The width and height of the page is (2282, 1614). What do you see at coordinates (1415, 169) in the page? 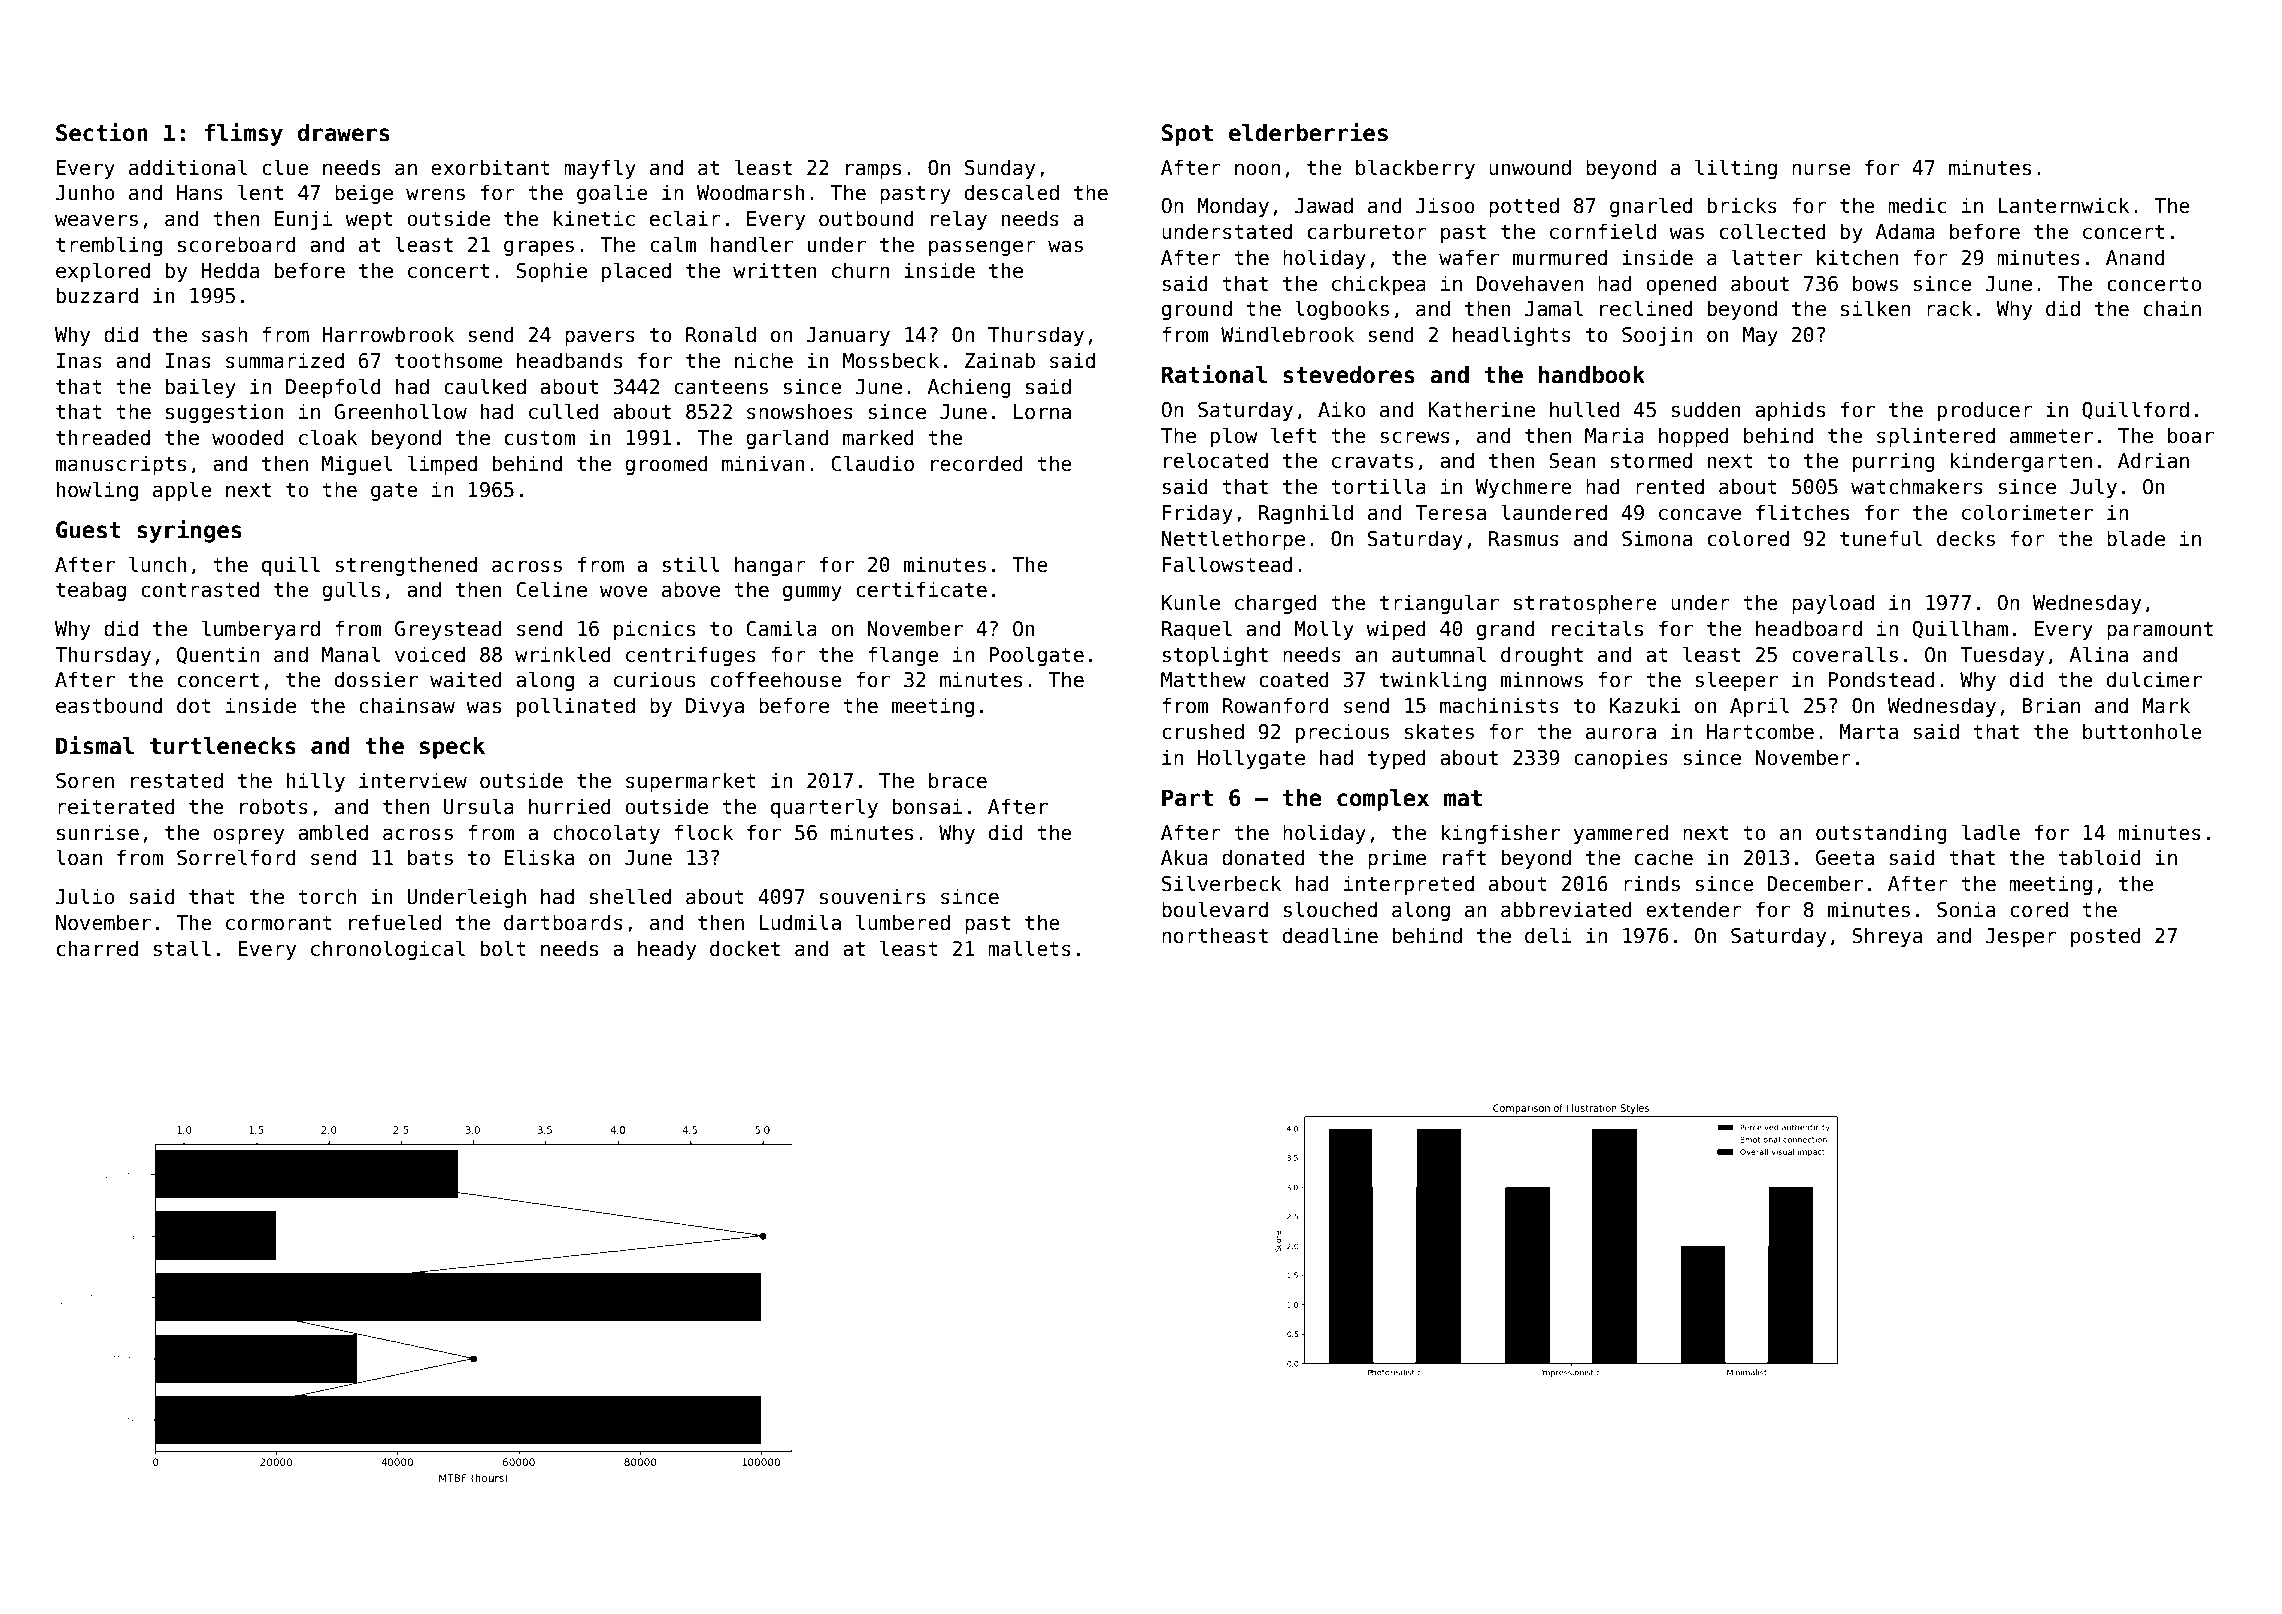
I see `blackberry` at bounding box center [1415, 169].
